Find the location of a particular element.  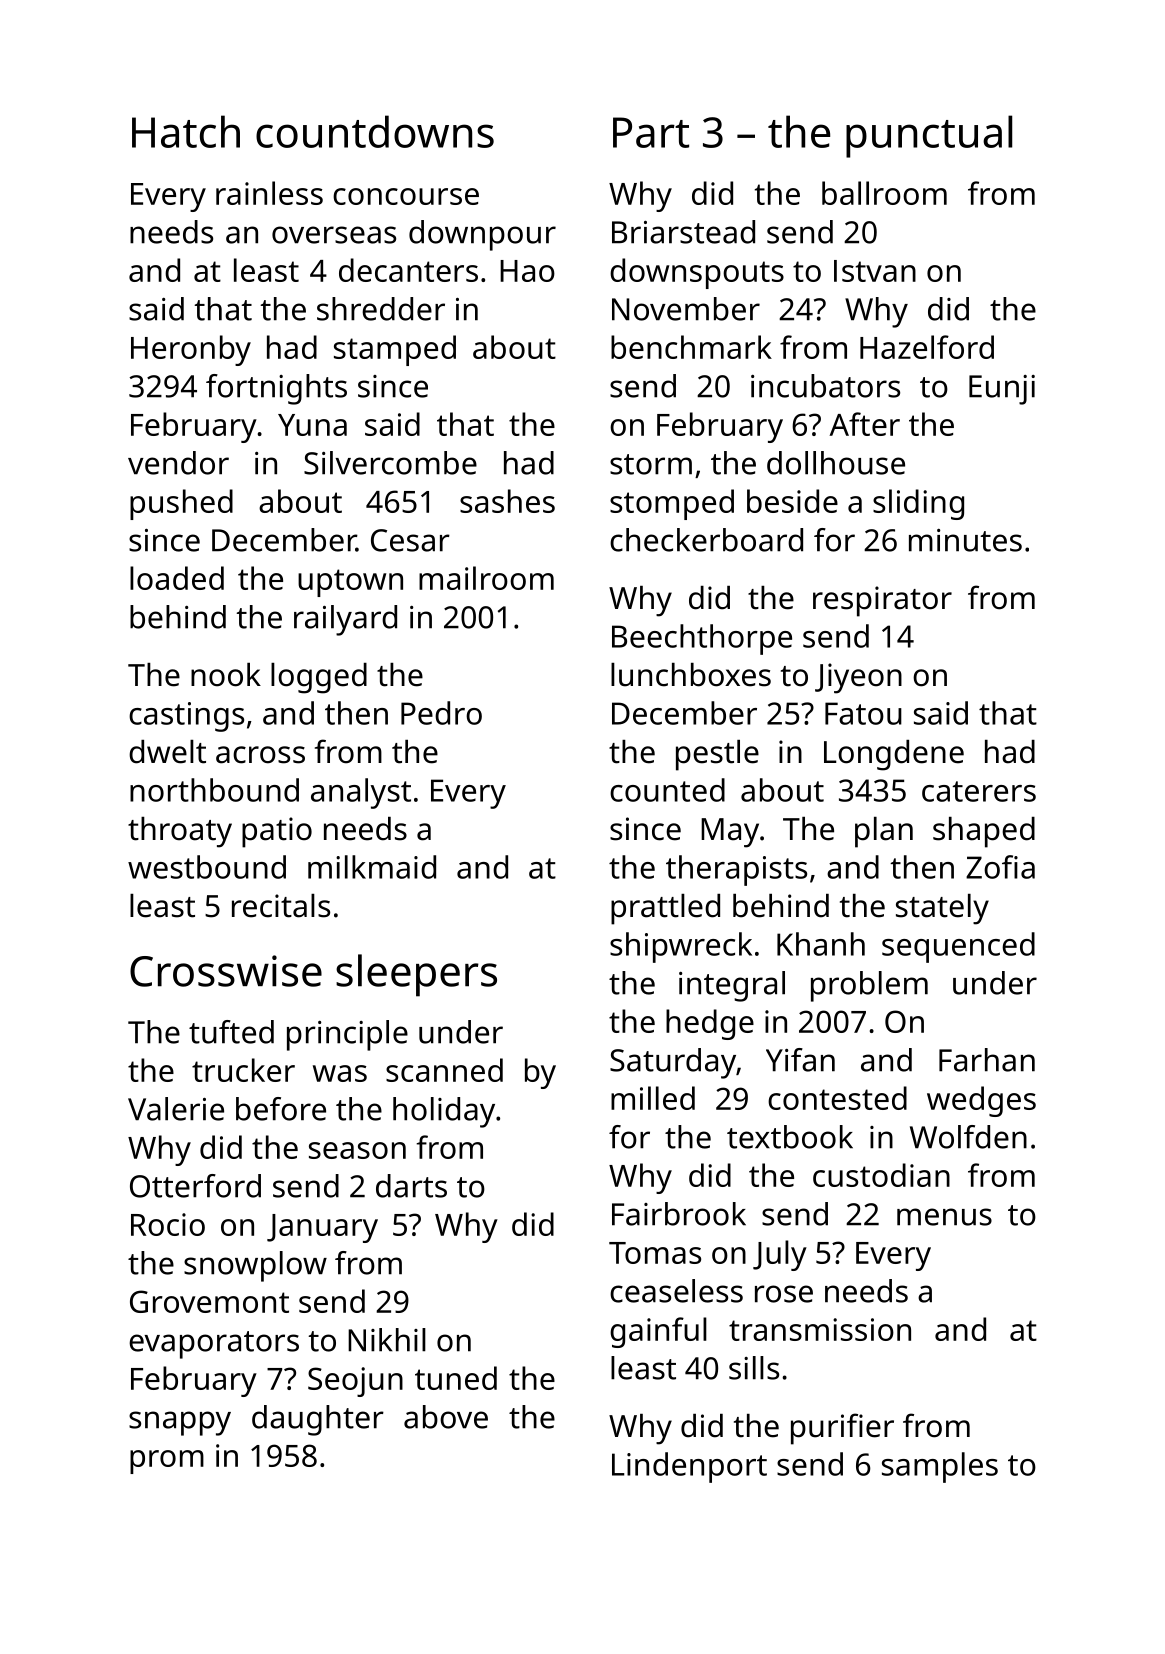

countdowns is located at coordinates (375, 131).
